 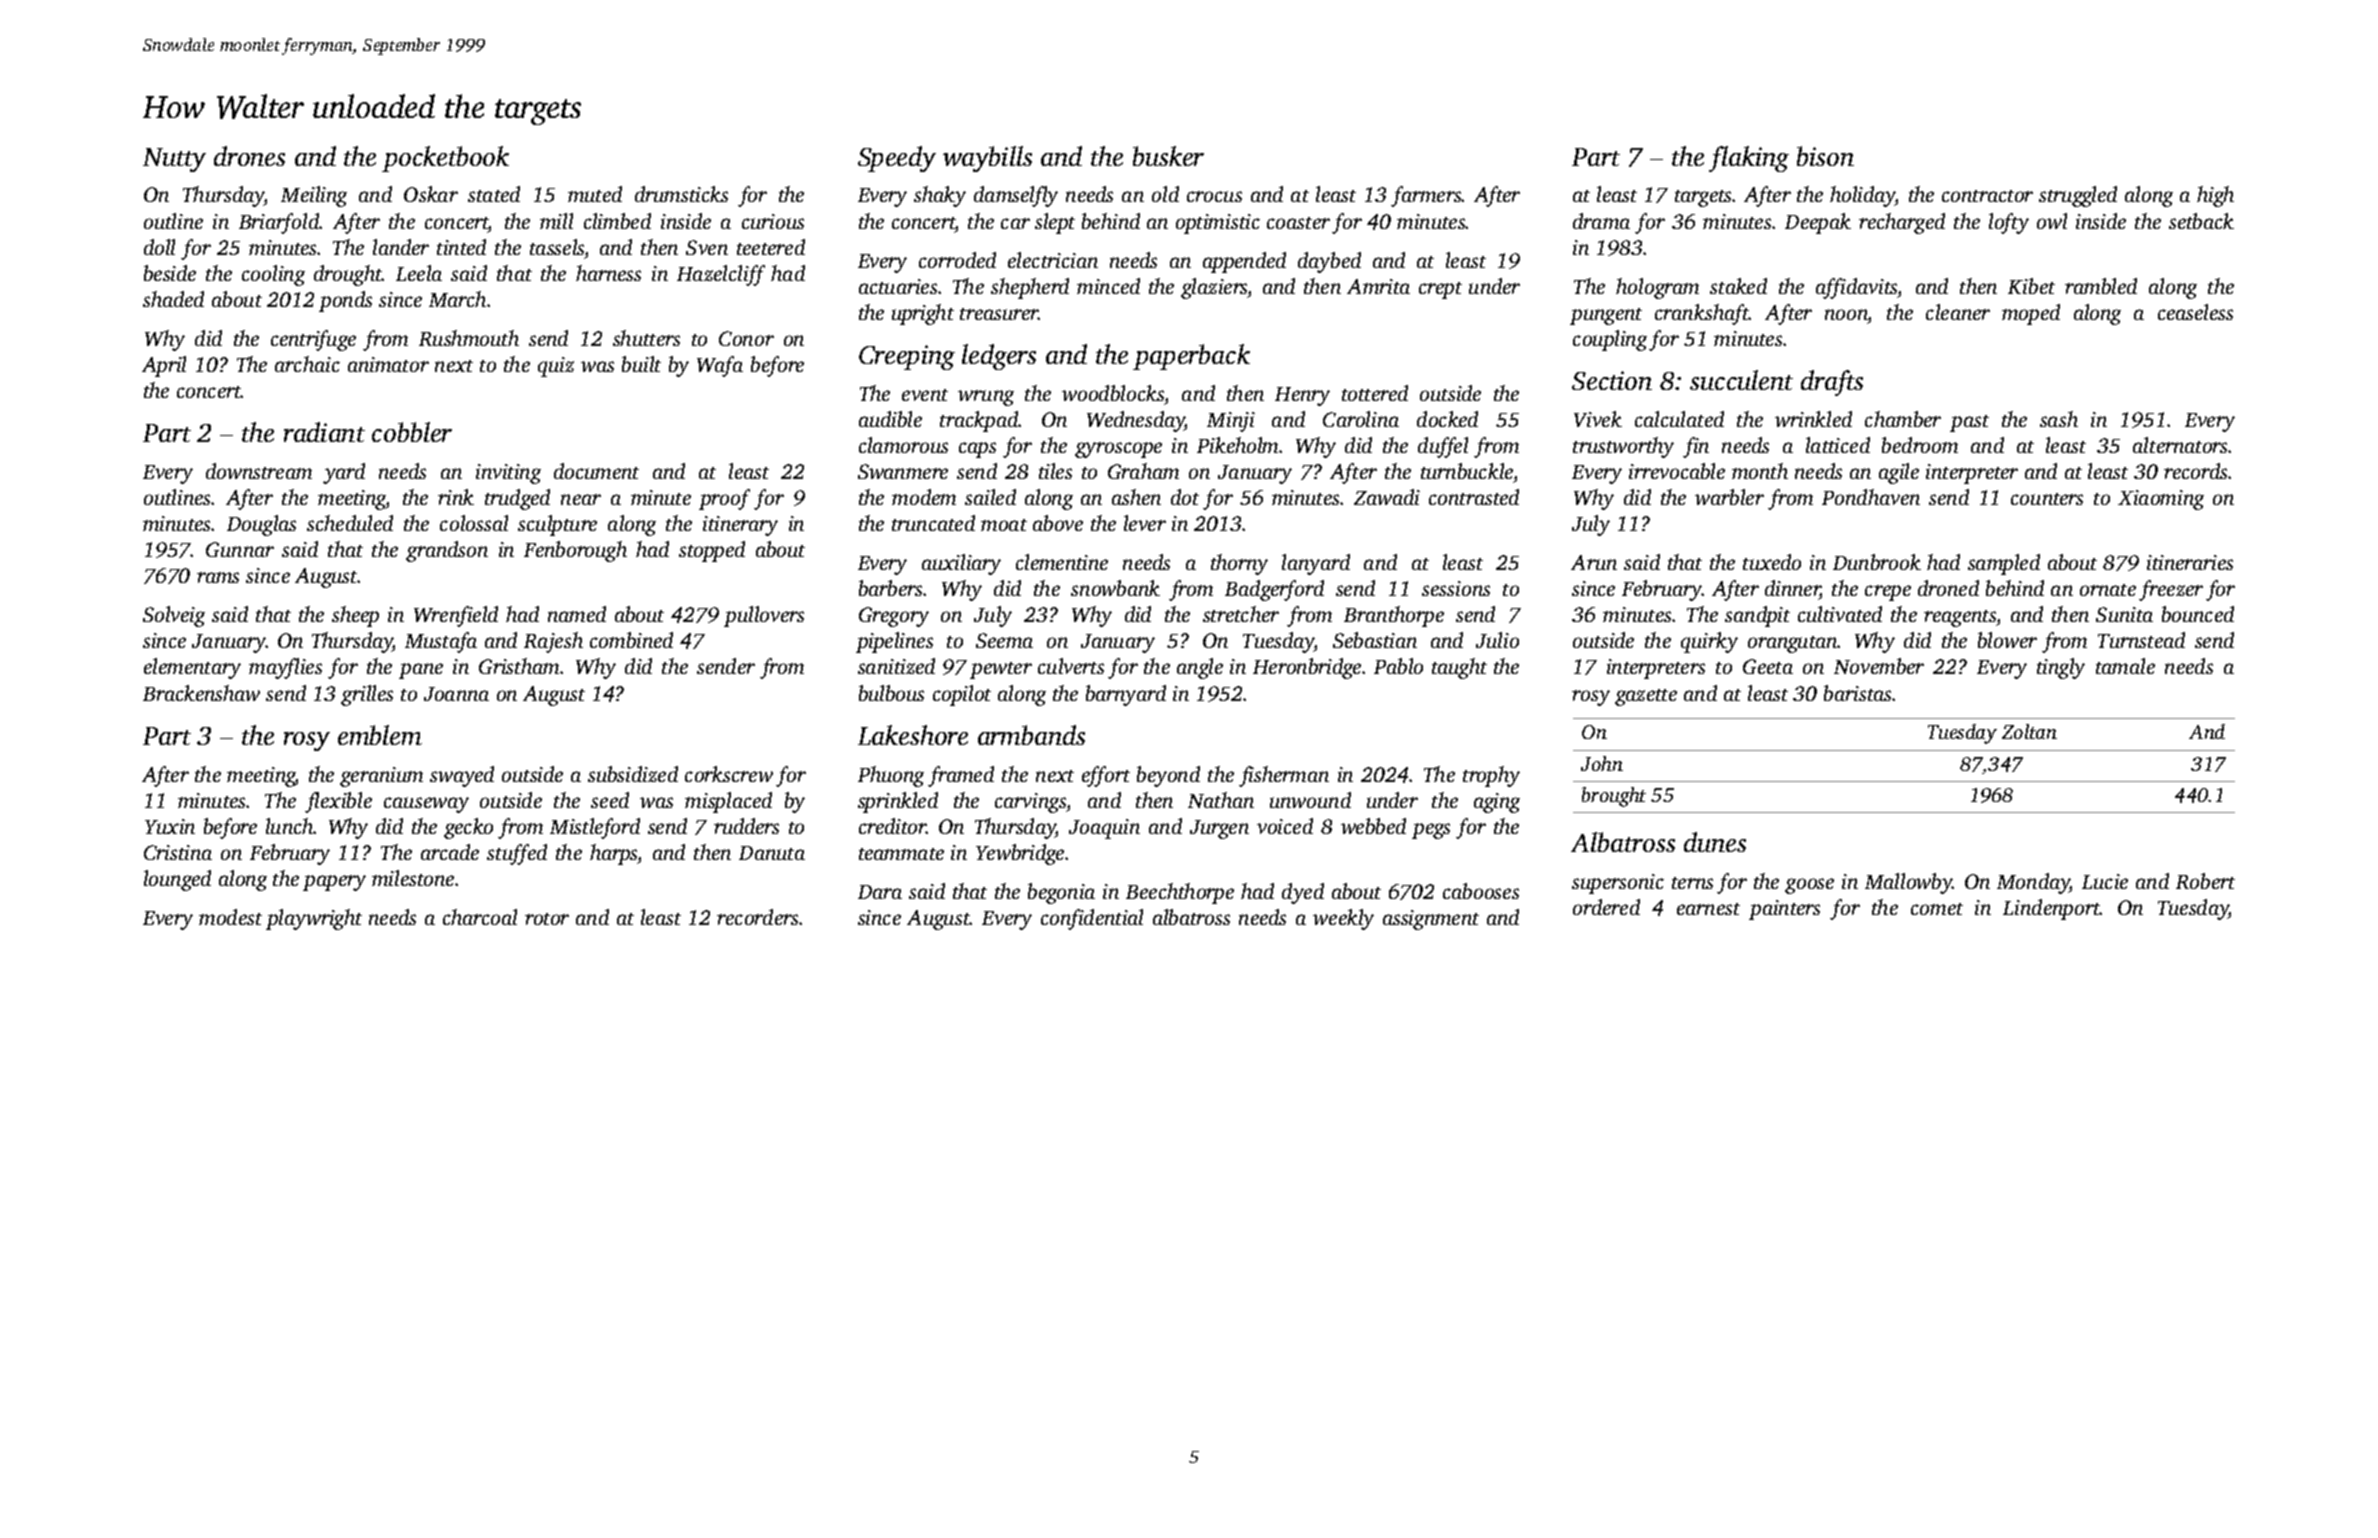 I want to click on armbands, so click(x=1031, y=735).
